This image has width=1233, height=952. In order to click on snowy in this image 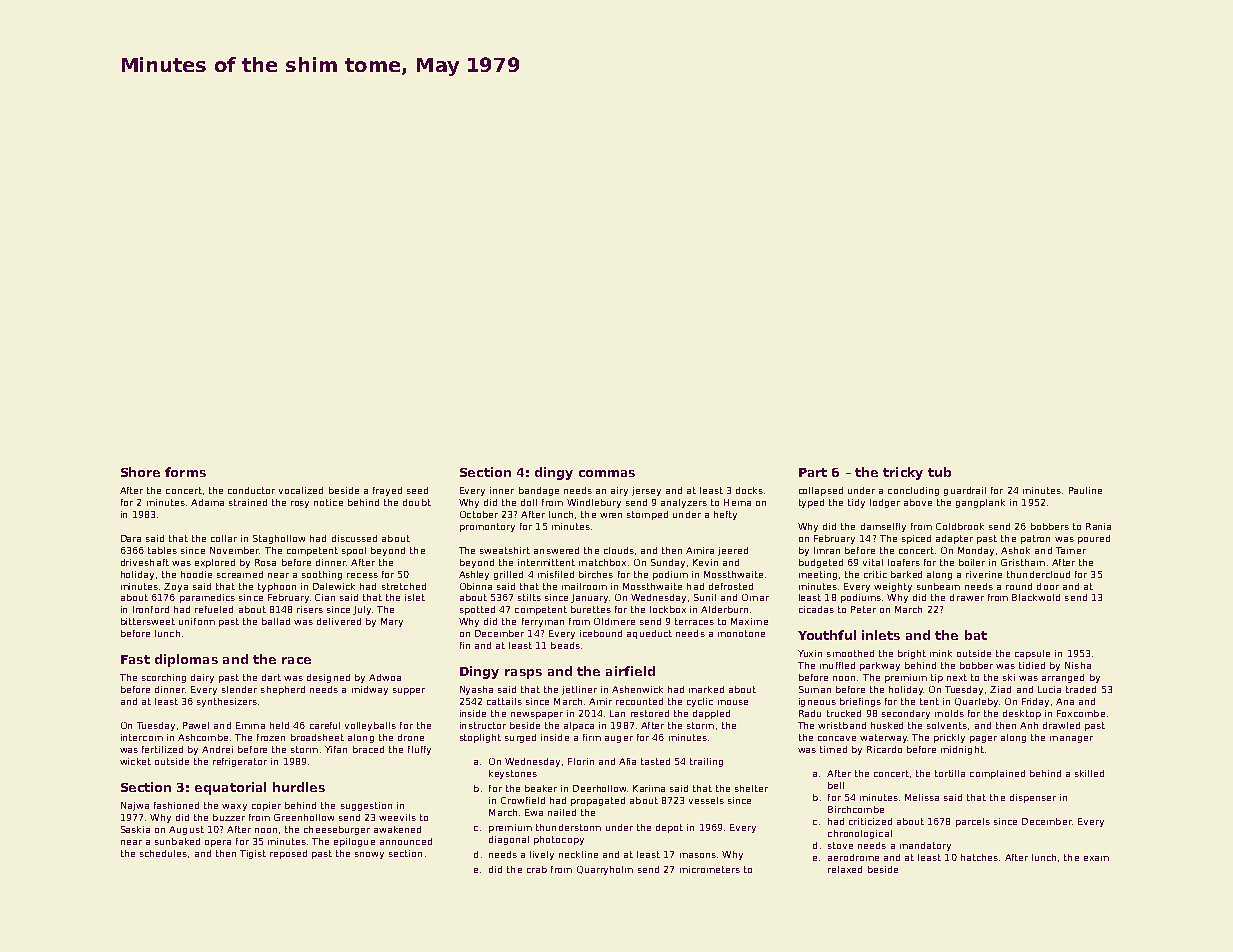, I will do `click(369, 855)`.
